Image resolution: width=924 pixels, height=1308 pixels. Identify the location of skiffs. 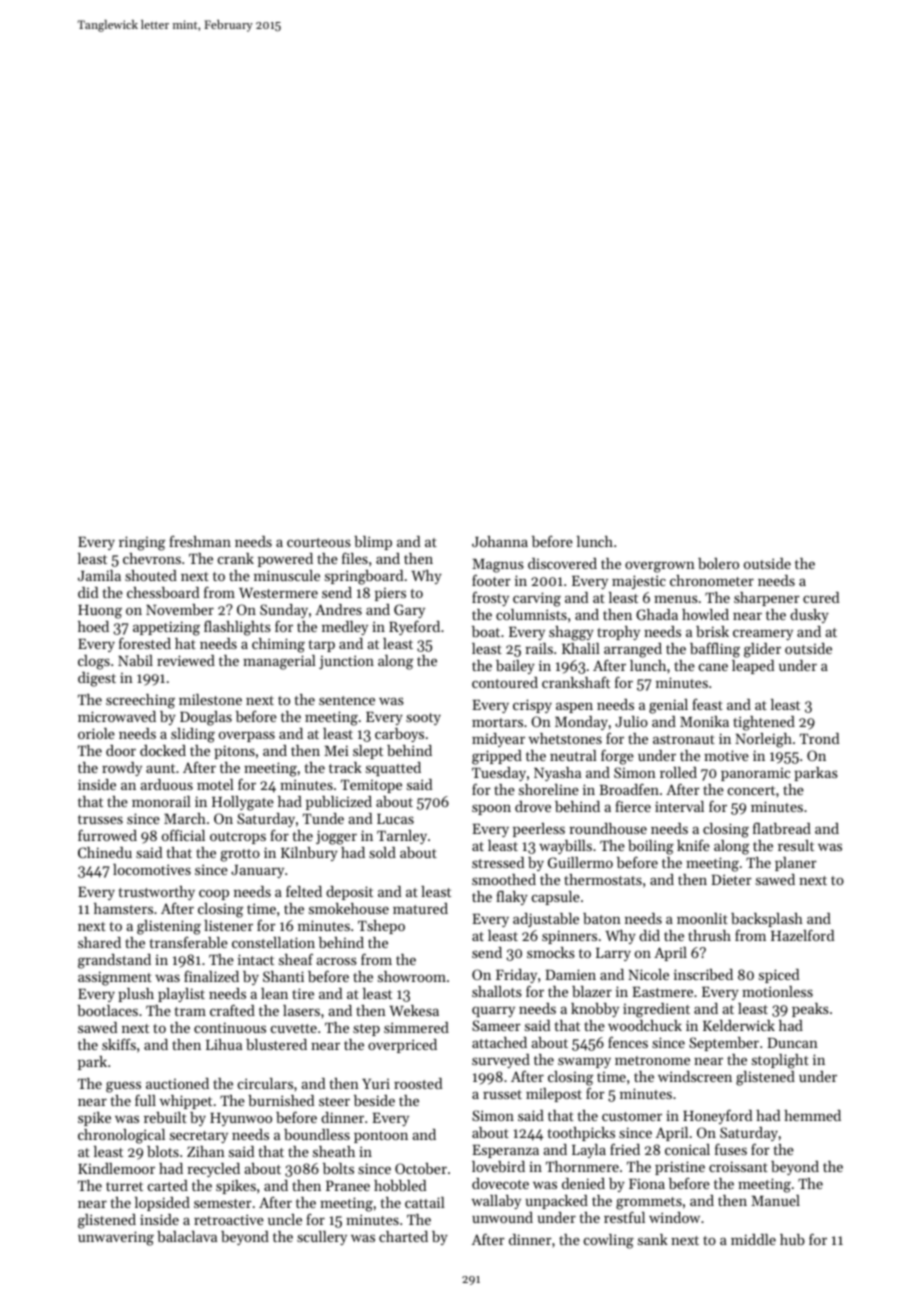
(119, 1044).
